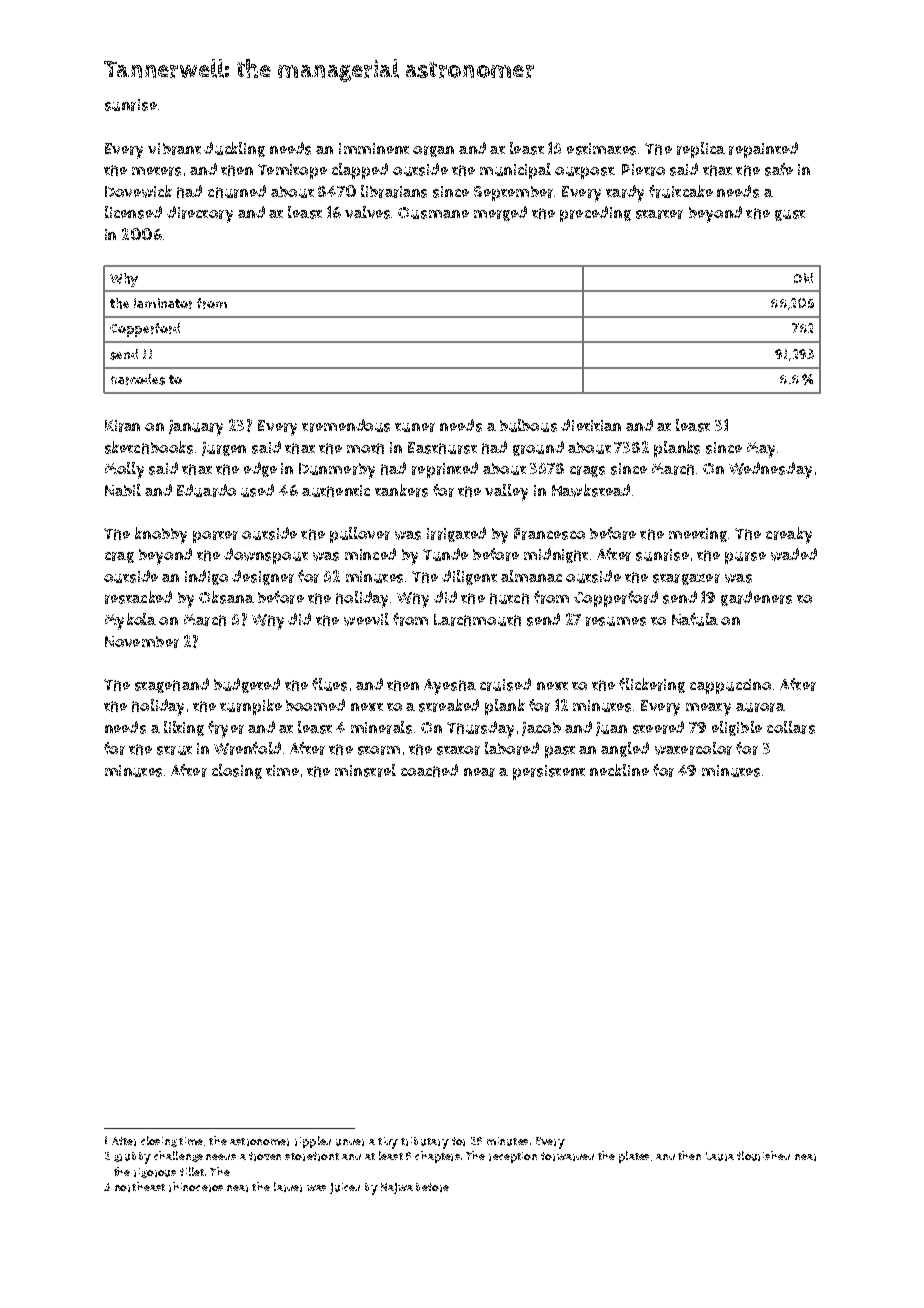 The width and height of the screenshot is (924, 1308). Describe the element at coordinates (756, 598) in the screenshot. I see `gardeners` at that location.
